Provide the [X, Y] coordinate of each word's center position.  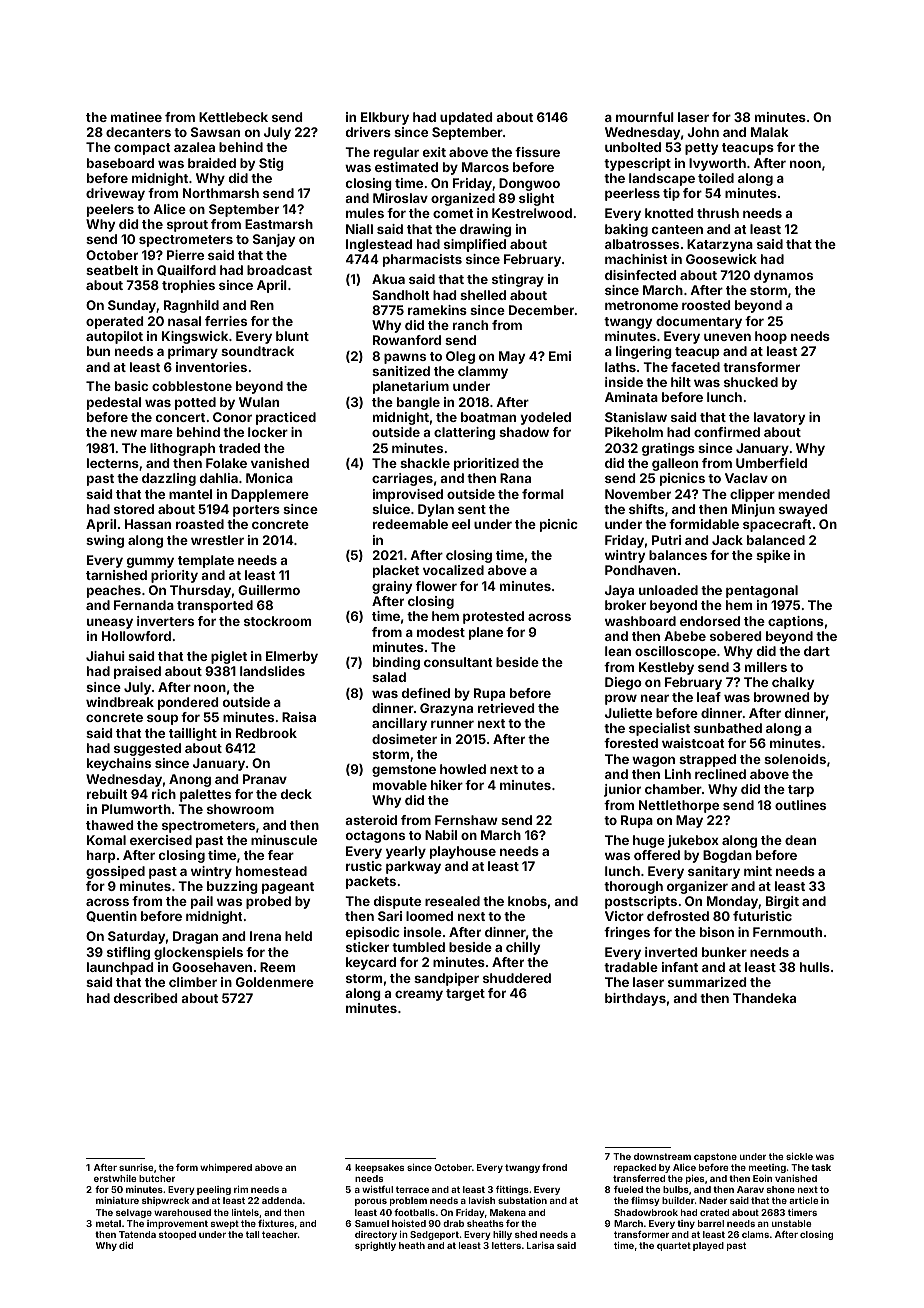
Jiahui [105, 656]
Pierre [185, 255]
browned [781, 697]
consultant [458, 662]
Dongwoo [529, 184]
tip [671, 194]
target [465, 995]
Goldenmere [275, 982]
